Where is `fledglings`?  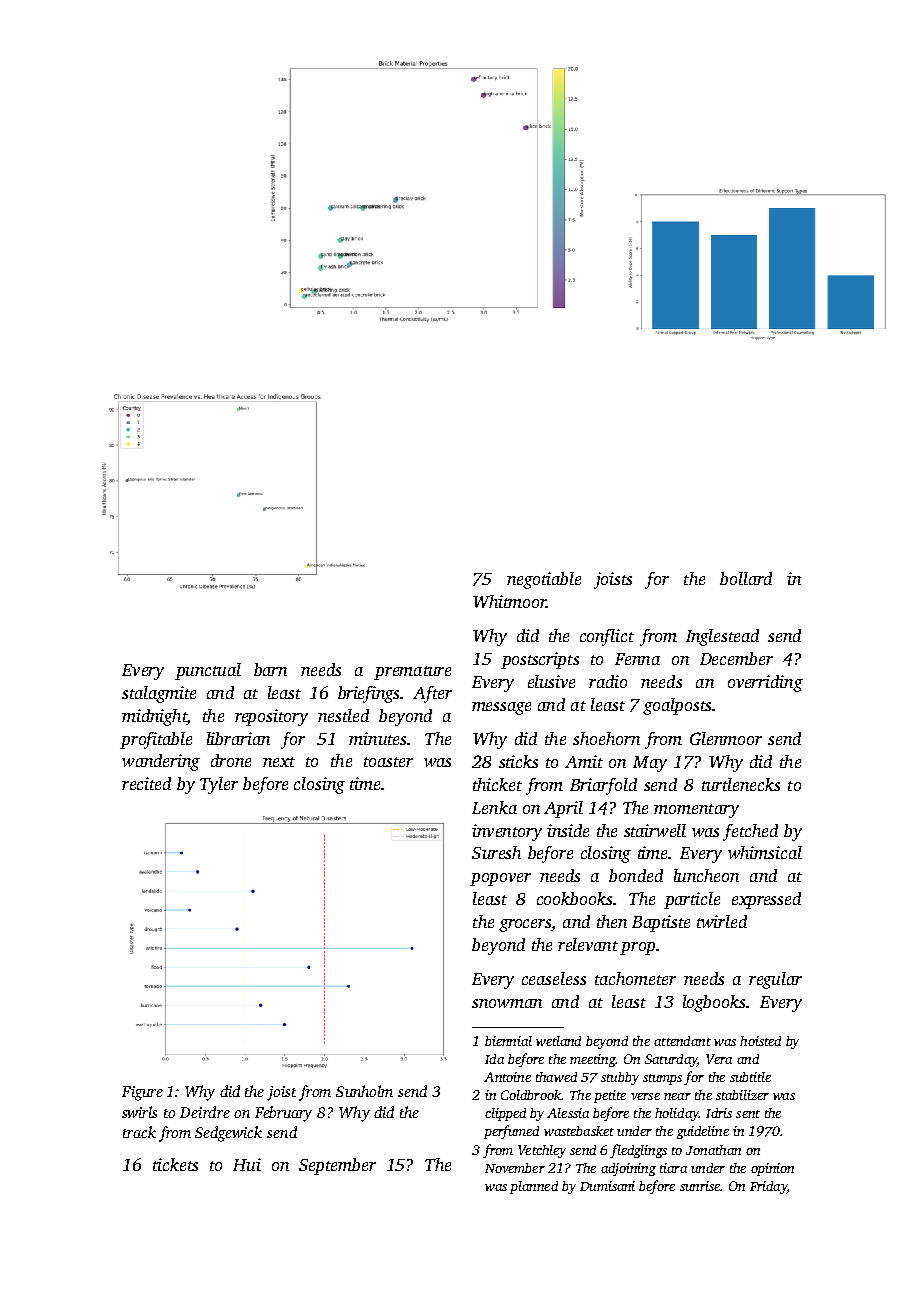
fledglings is located at coordinates (638, 1151).
